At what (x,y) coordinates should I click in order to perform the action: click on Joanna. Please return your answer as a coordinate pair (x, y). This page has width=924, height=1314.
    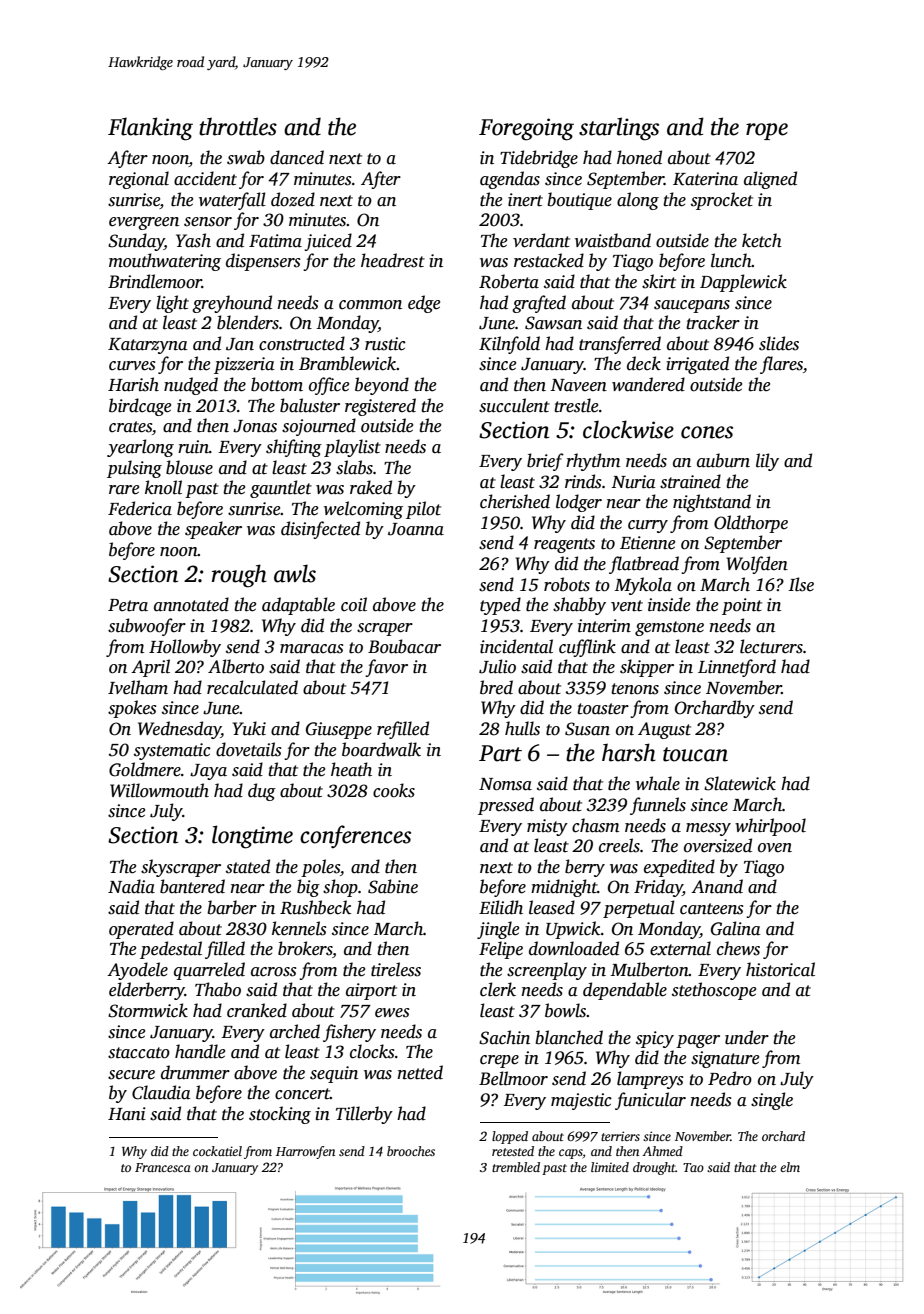
    Looking at the image, I should click on (416, 529).
